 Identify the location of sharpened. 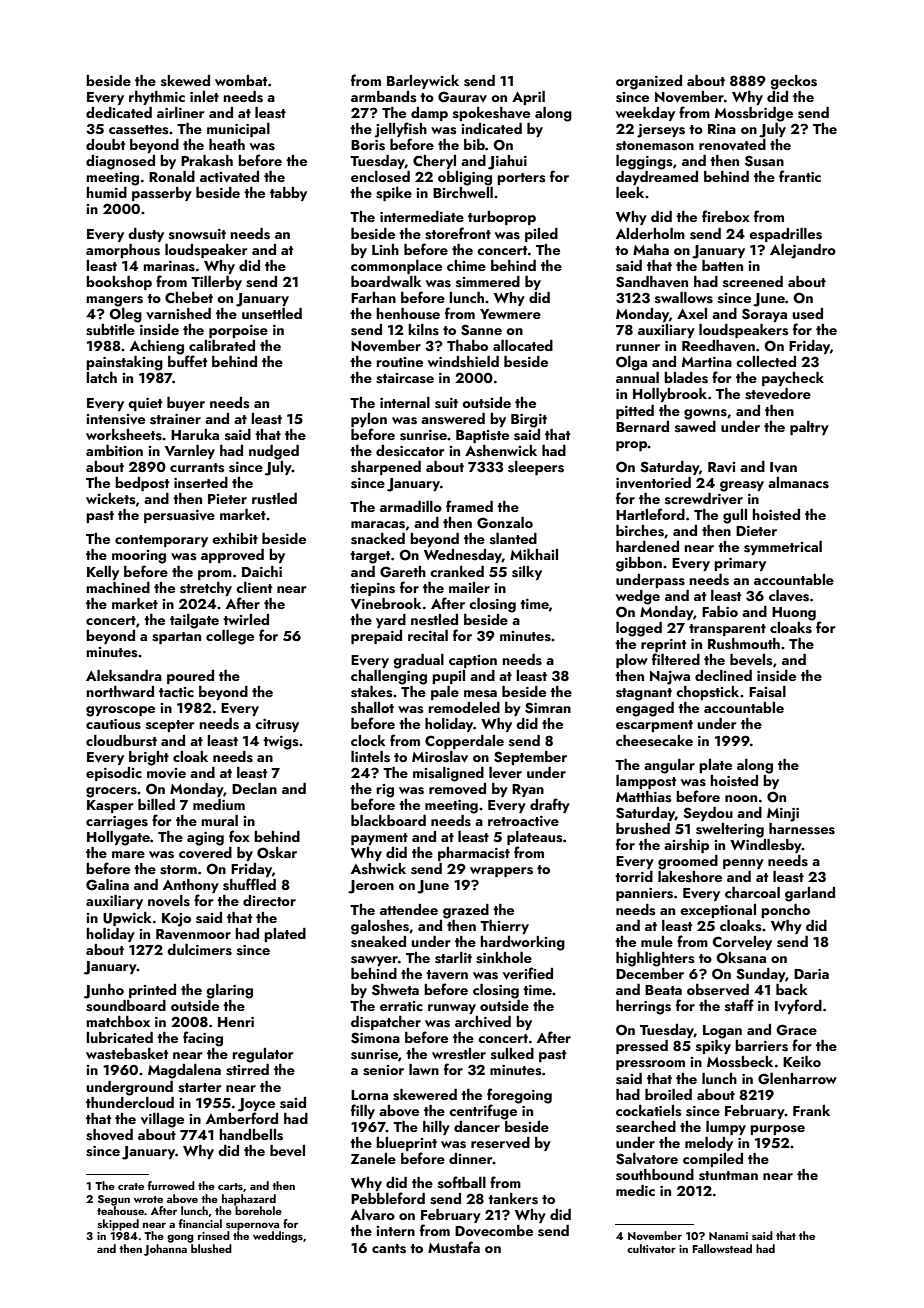
(386, 468).
